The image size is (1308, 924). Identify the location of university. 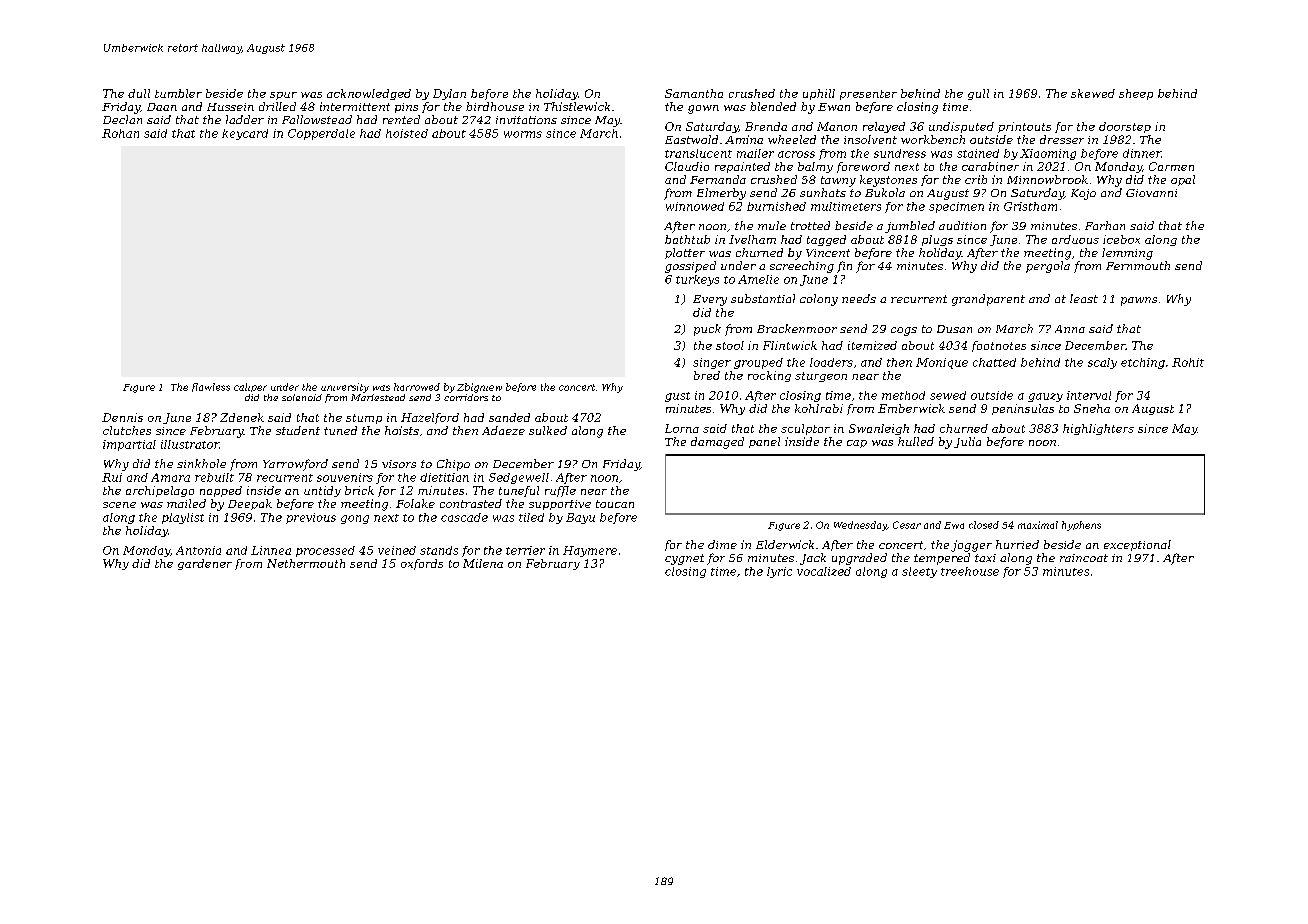
(345, 388).
